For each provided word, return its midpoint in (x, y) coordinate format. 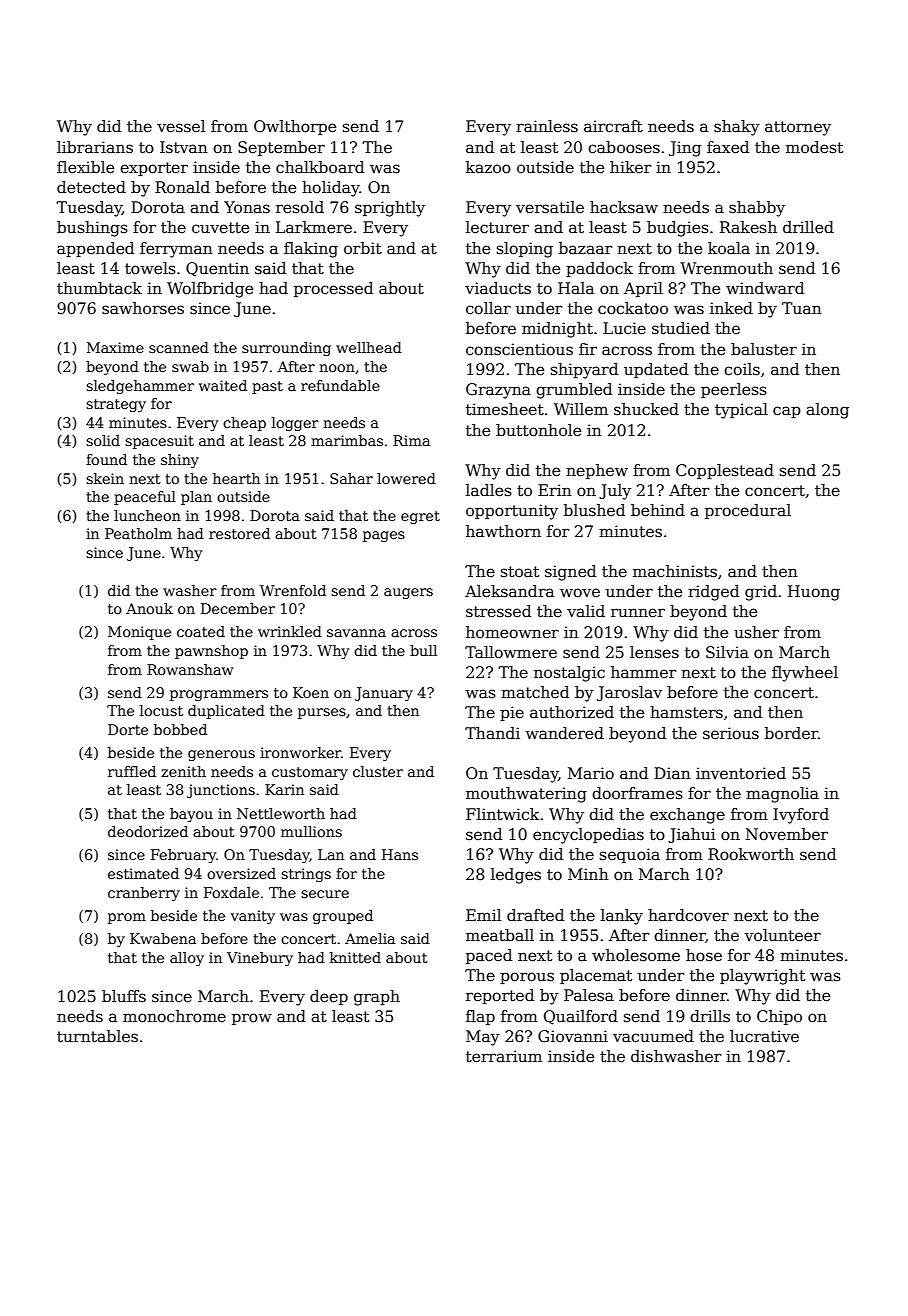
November (787, 834)
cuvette (220, 228)
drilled (808, 227)
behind (658, 510)
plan (196, 498)
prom (127, 918)
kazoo (488, 167)
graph (377, 998)
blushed (594, 510)
